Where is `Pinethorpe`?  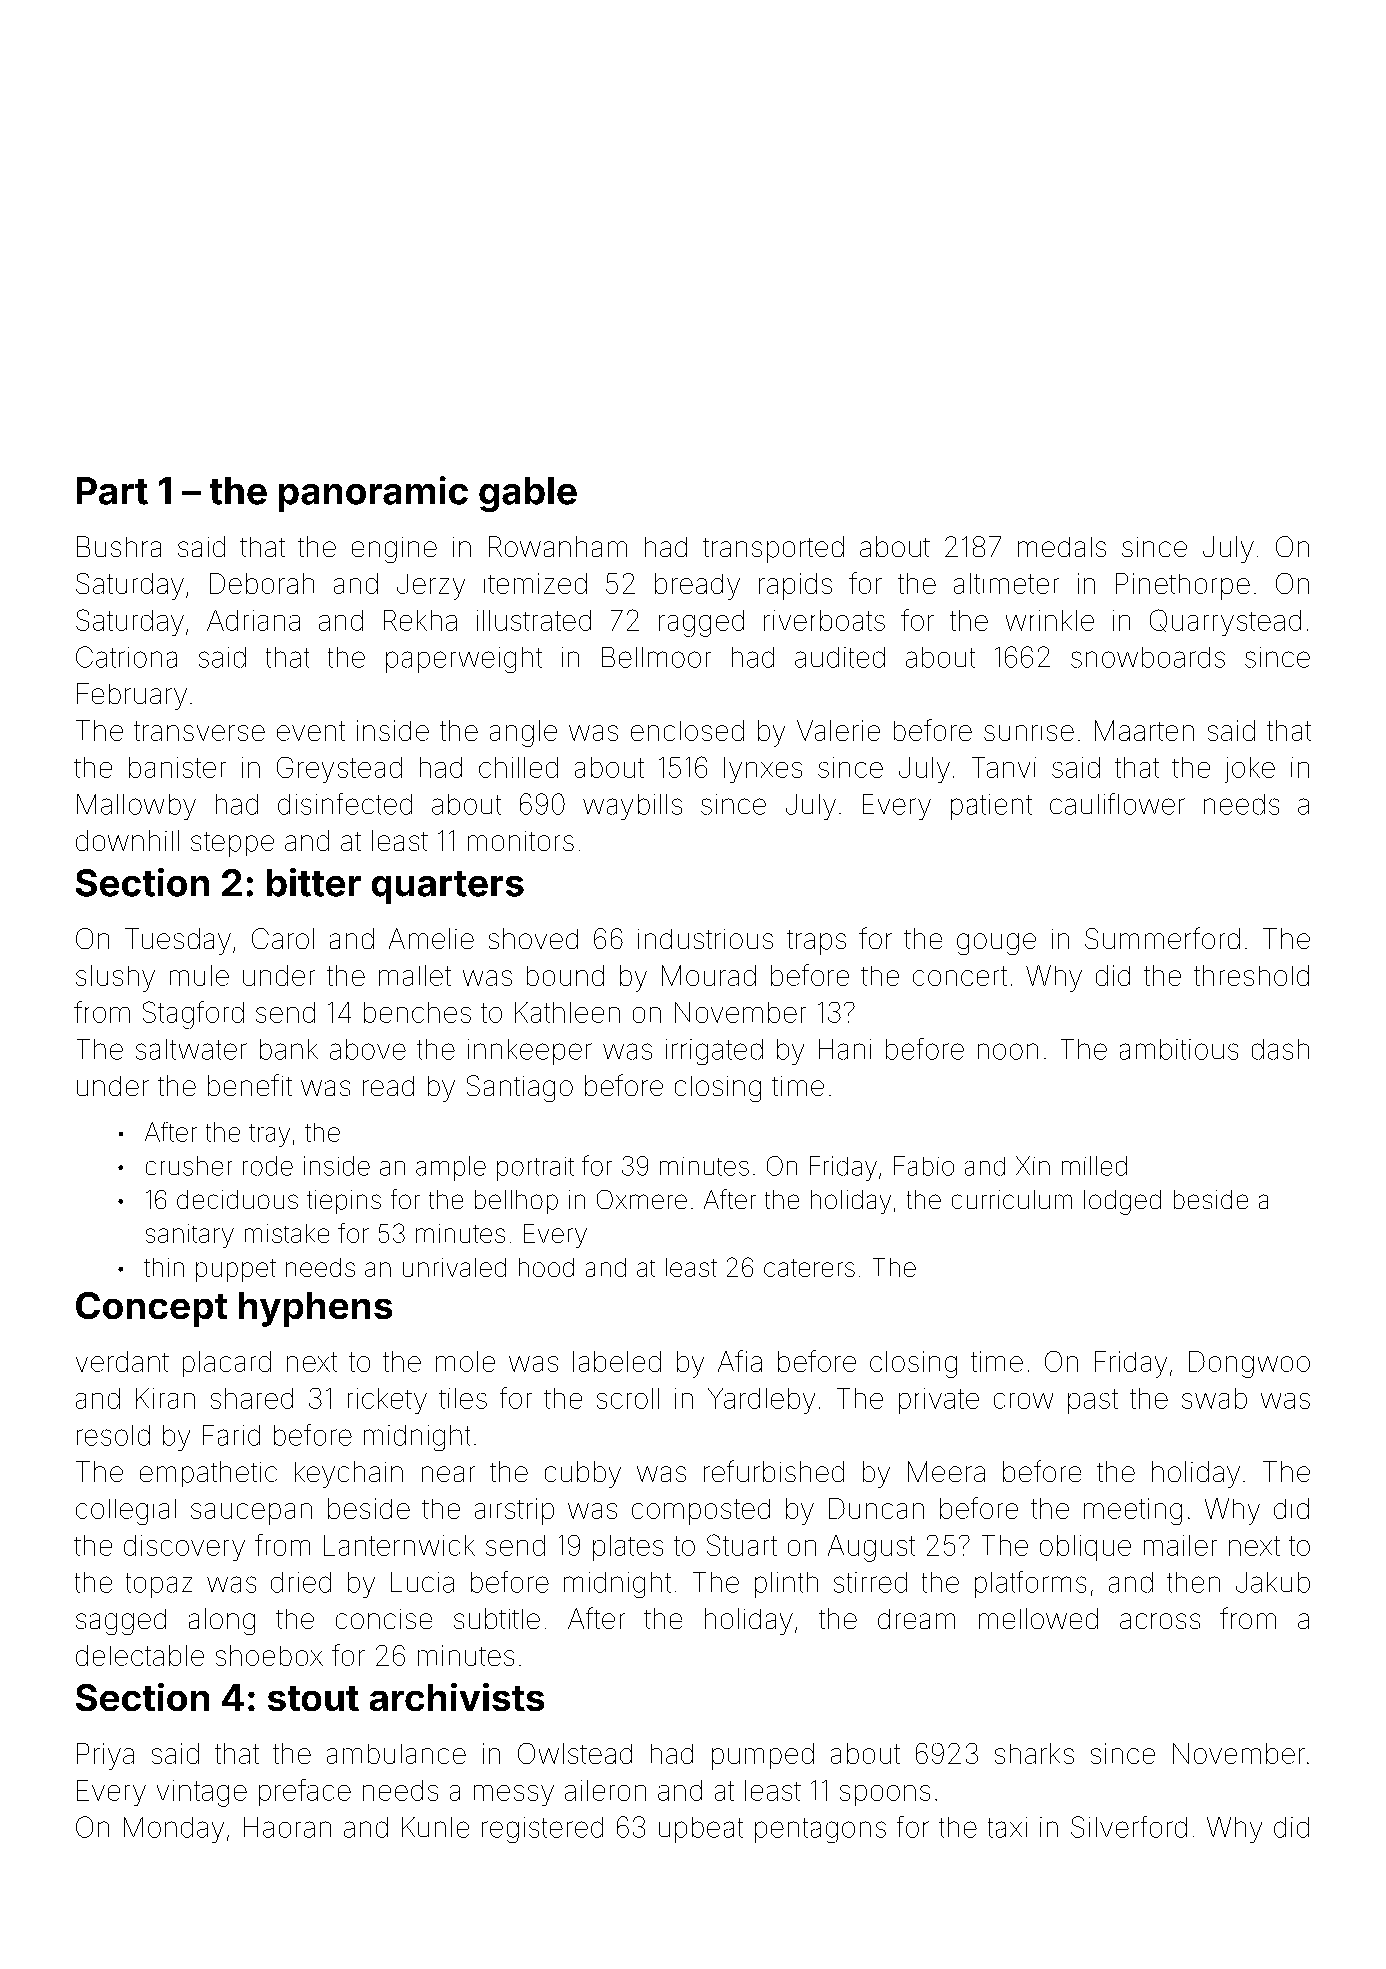
Pinethorpe is located at coordinates (1183, 586).
